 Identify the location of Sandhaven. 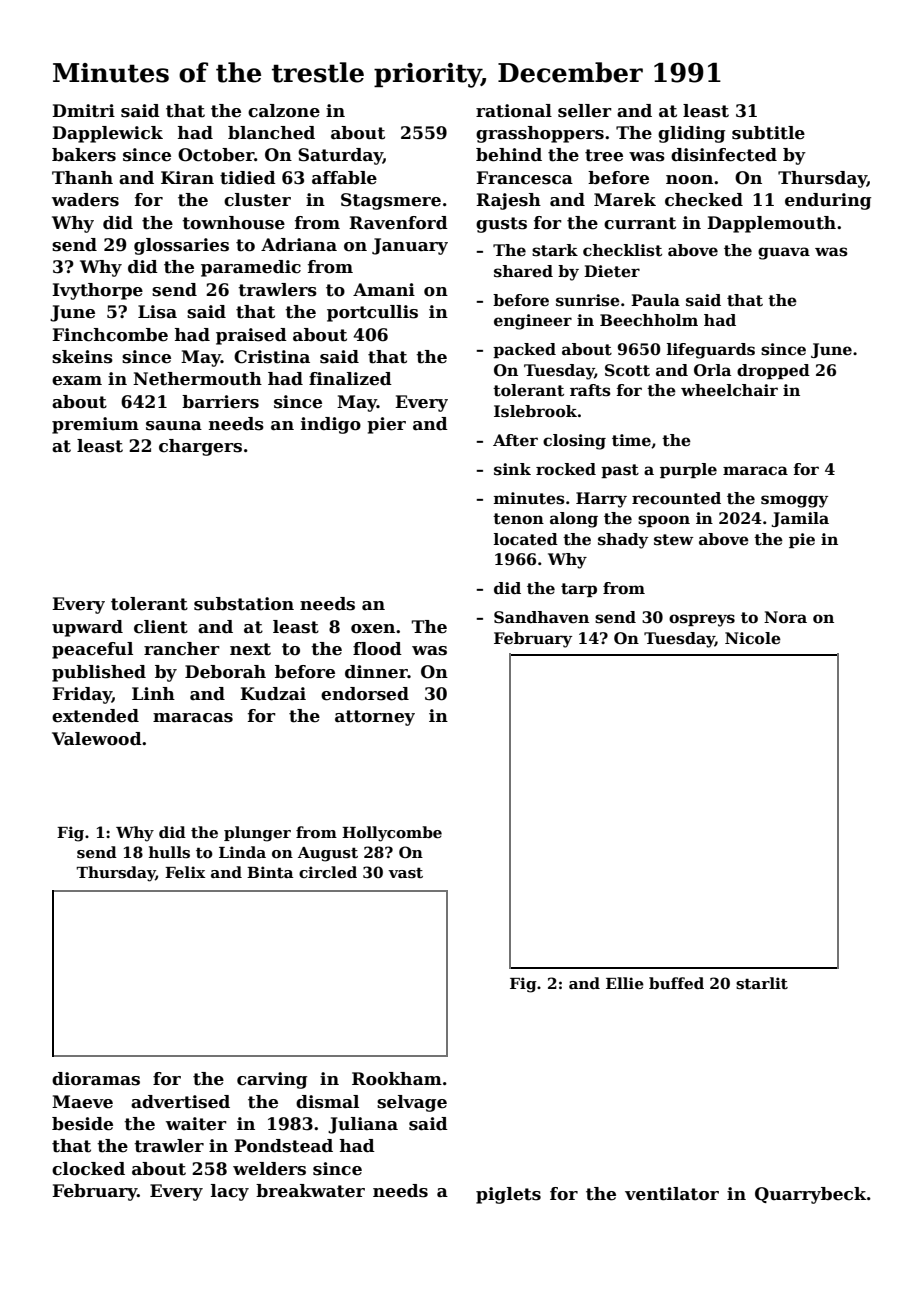
(541, 617).
